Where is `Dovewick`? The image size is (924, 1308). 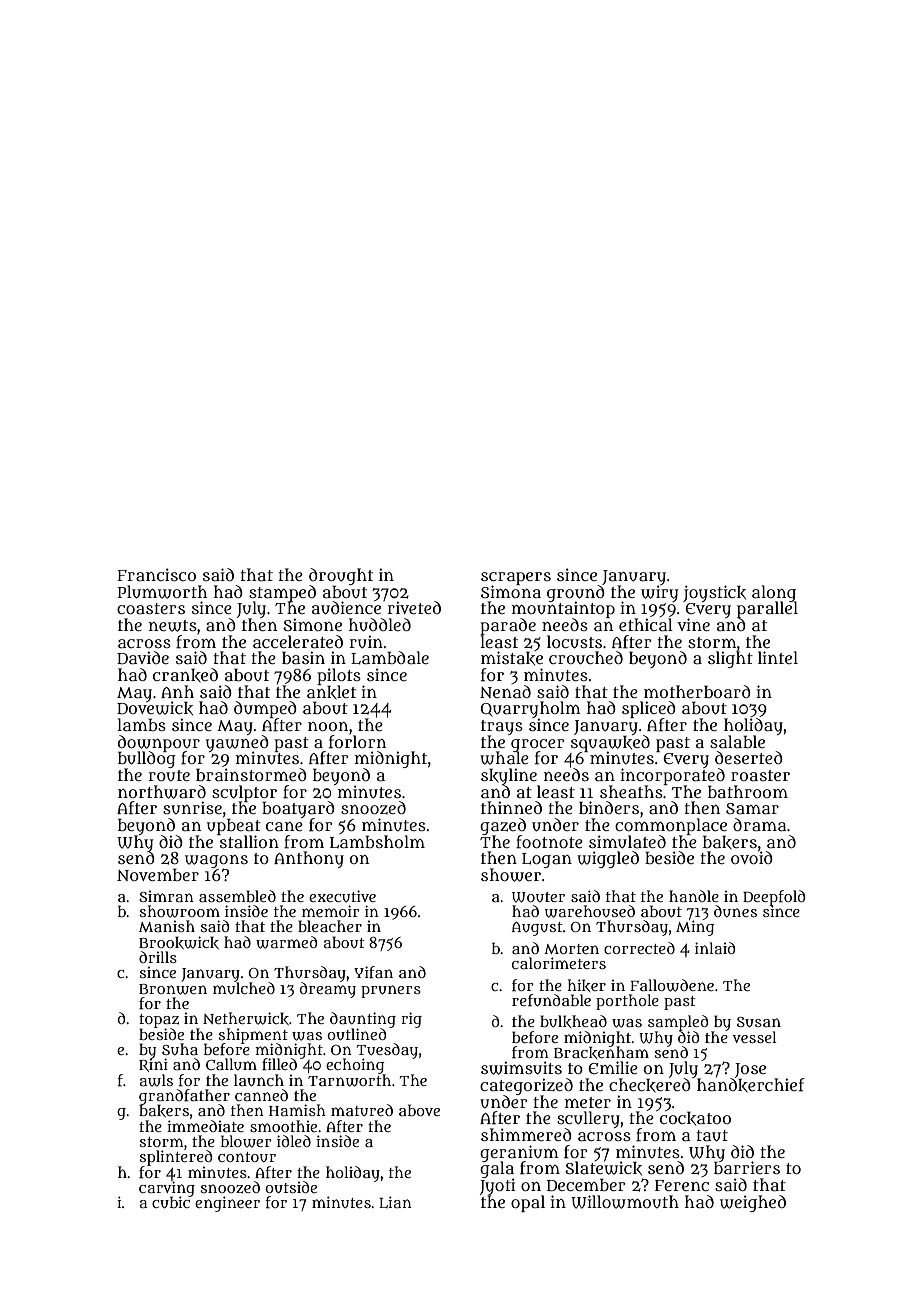
Dovewick is located at coordinates (155, 708).
